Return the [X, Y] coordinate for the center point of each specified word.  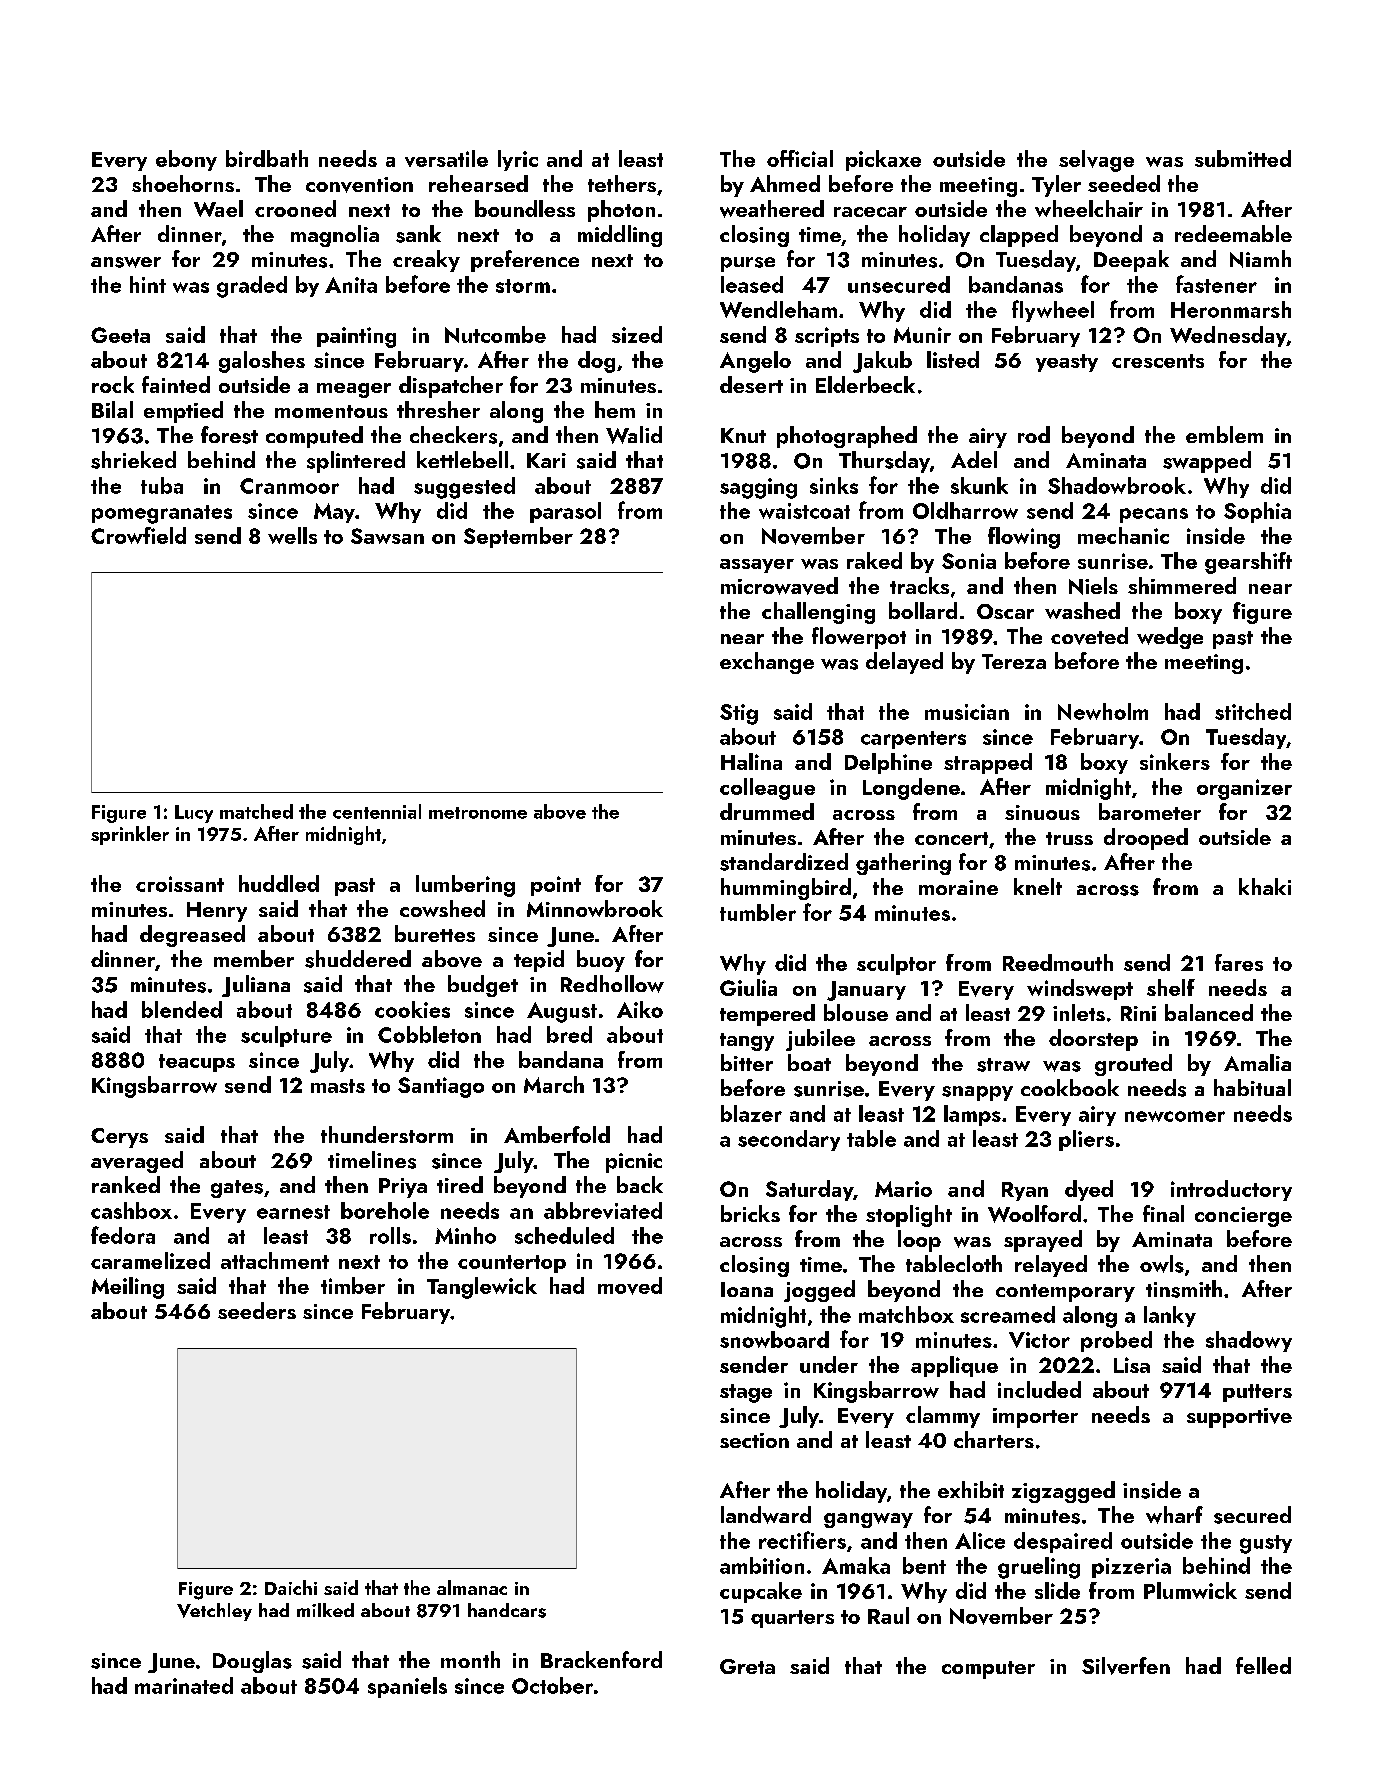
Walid [634, 435]
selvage [1096, 161]
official [800, 158]
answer [126, 262]
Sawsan [387, 536]
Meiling [128, 1288]
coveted [1089, 636]
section [754, 1440]
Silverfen [1126, 1666]
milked [325, 1610]
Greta [747, 1666]
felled [1263, 1665]
